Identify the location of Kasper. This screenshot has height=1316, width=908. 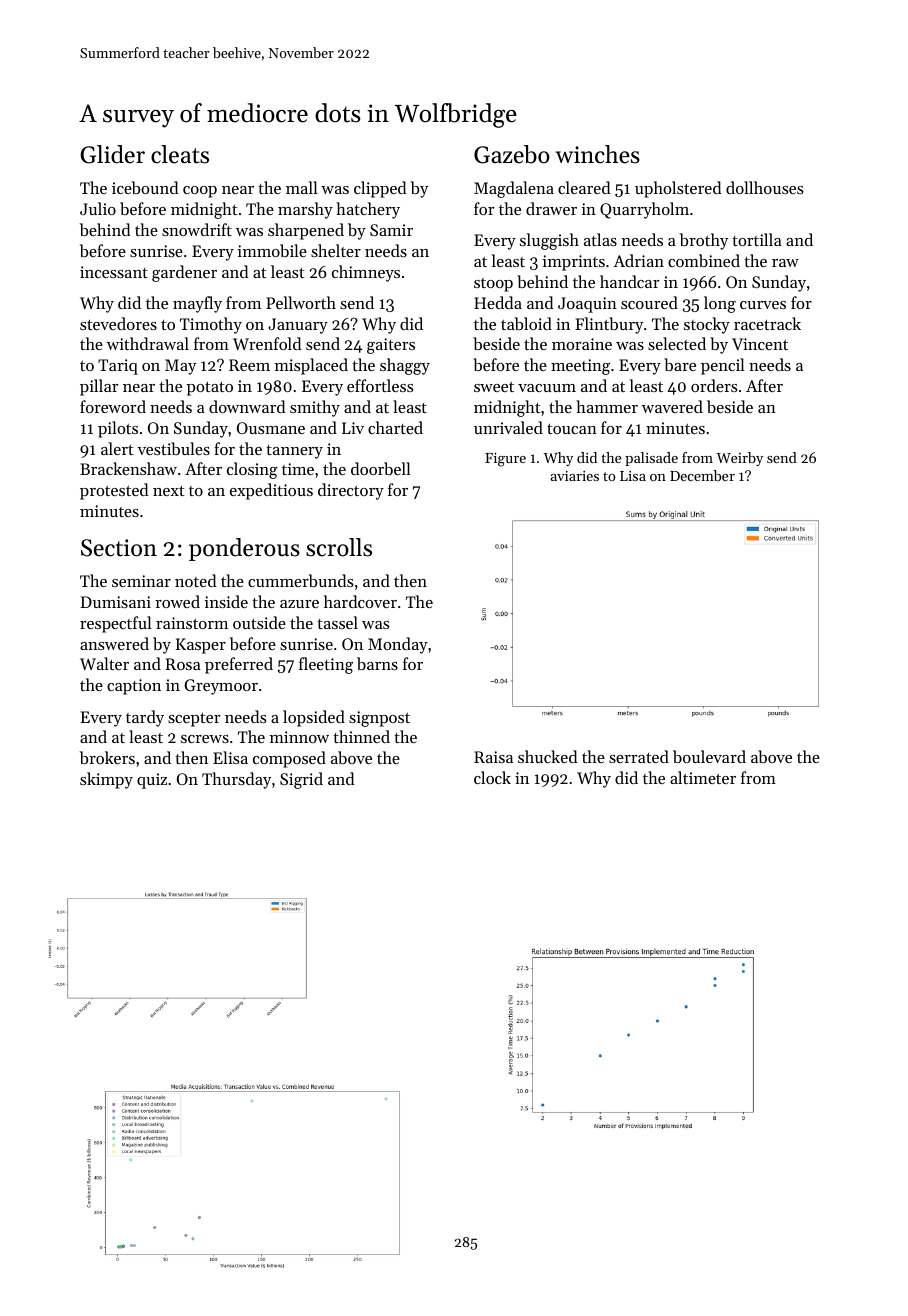
(201, 646).
